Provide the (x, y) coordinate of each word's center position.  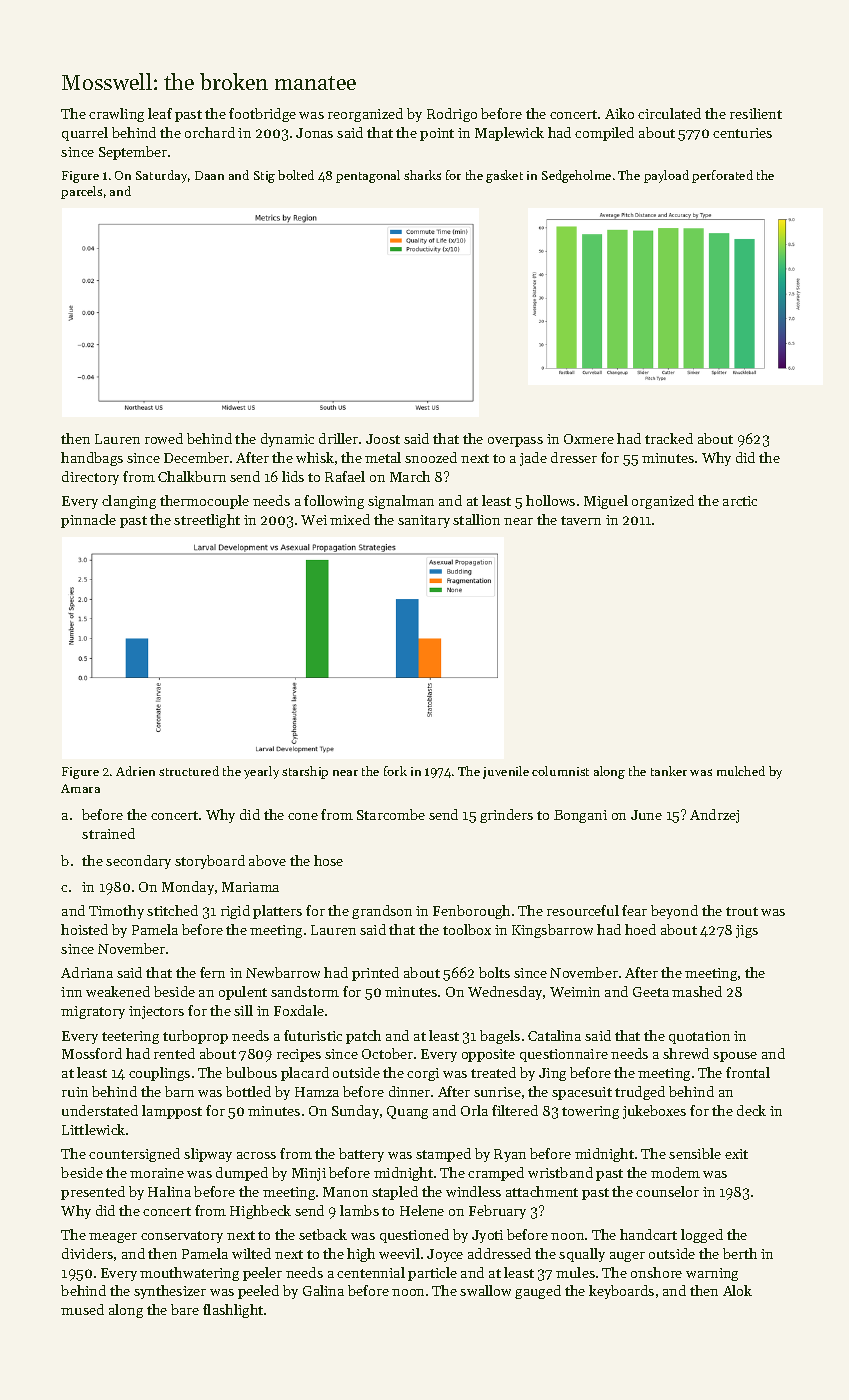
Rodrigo (452, 115)
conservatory (182, 1237)
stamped (443, 1155)
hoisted (84, 929)
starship (305, 772)
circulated (669, 113)
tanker (669, 771)
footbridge (262, 115)
